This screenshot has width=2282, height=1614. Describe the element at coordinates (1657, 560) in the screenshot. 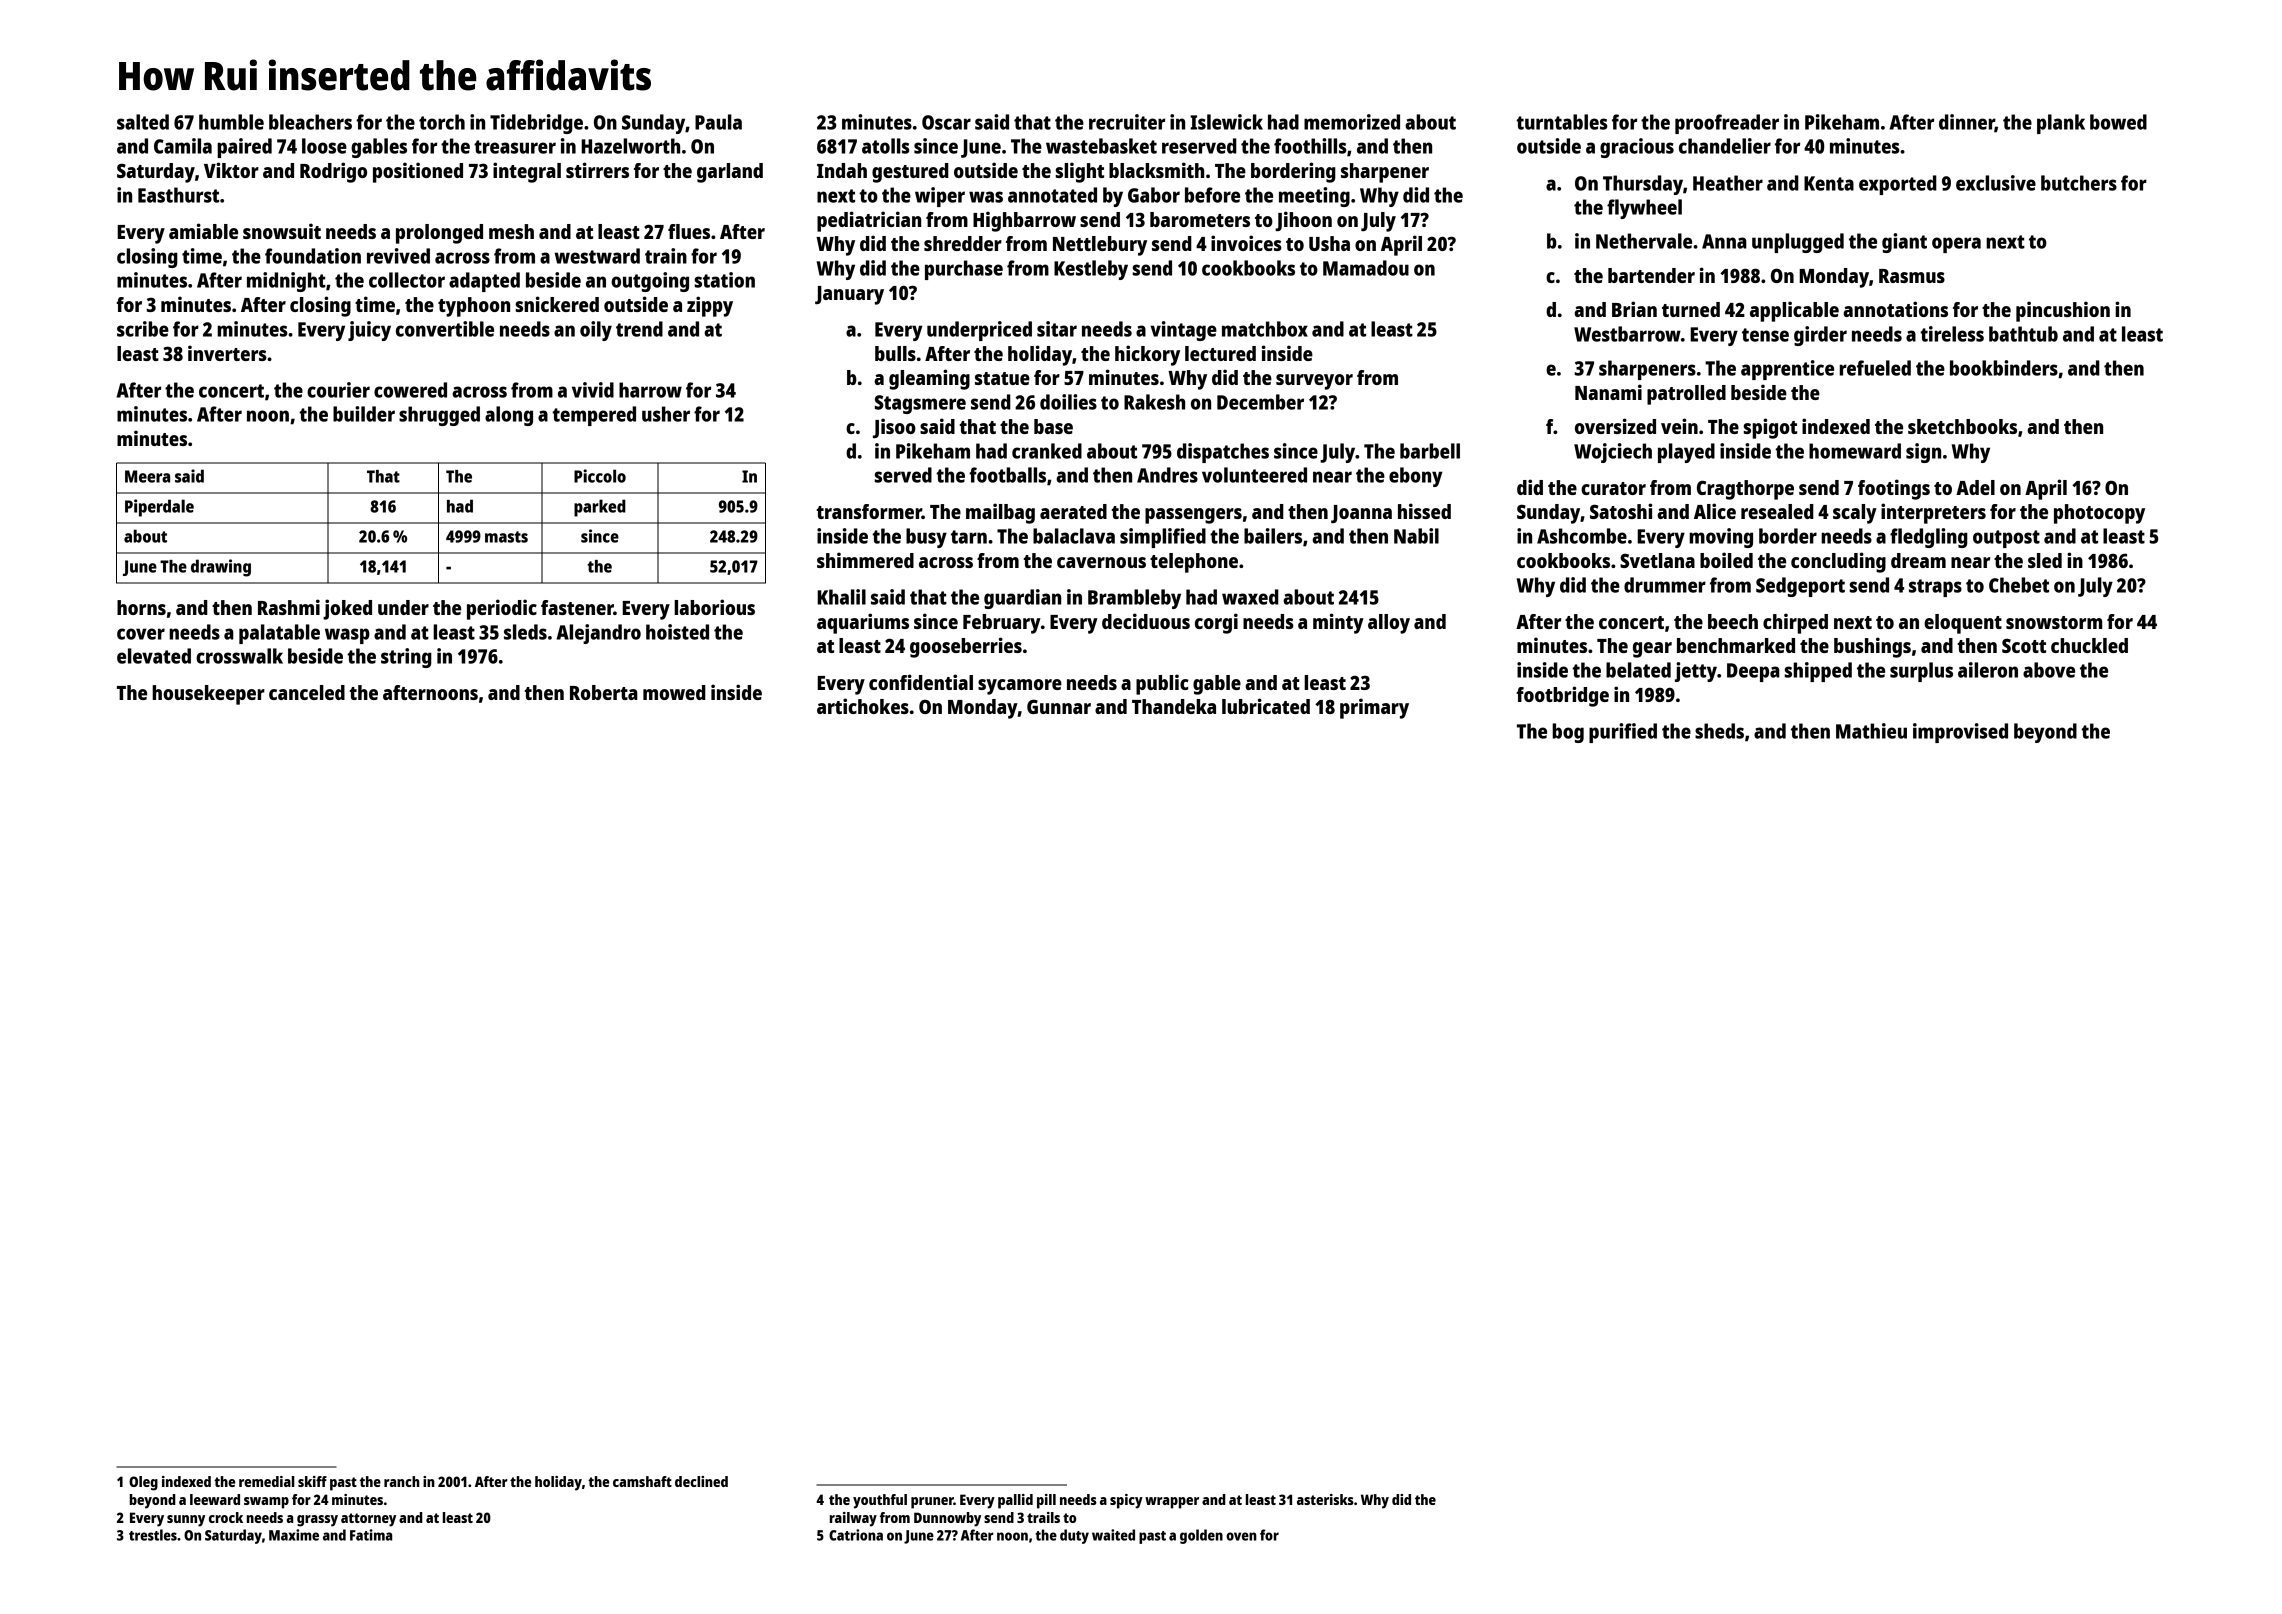

I see `Svetlana` at that location.
